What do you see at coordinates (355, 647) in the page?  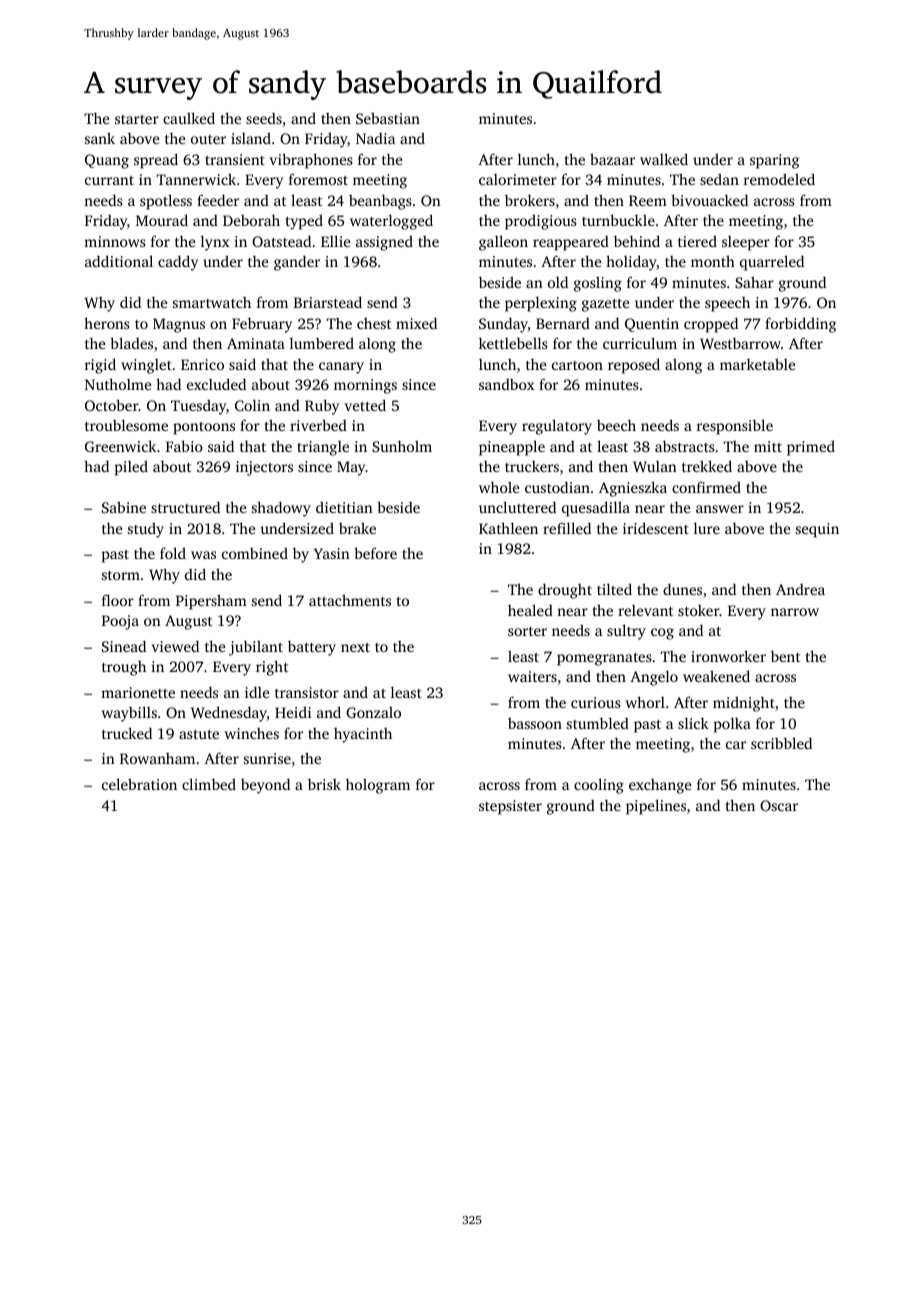 I see `next` at bounding box center [355, 647].
